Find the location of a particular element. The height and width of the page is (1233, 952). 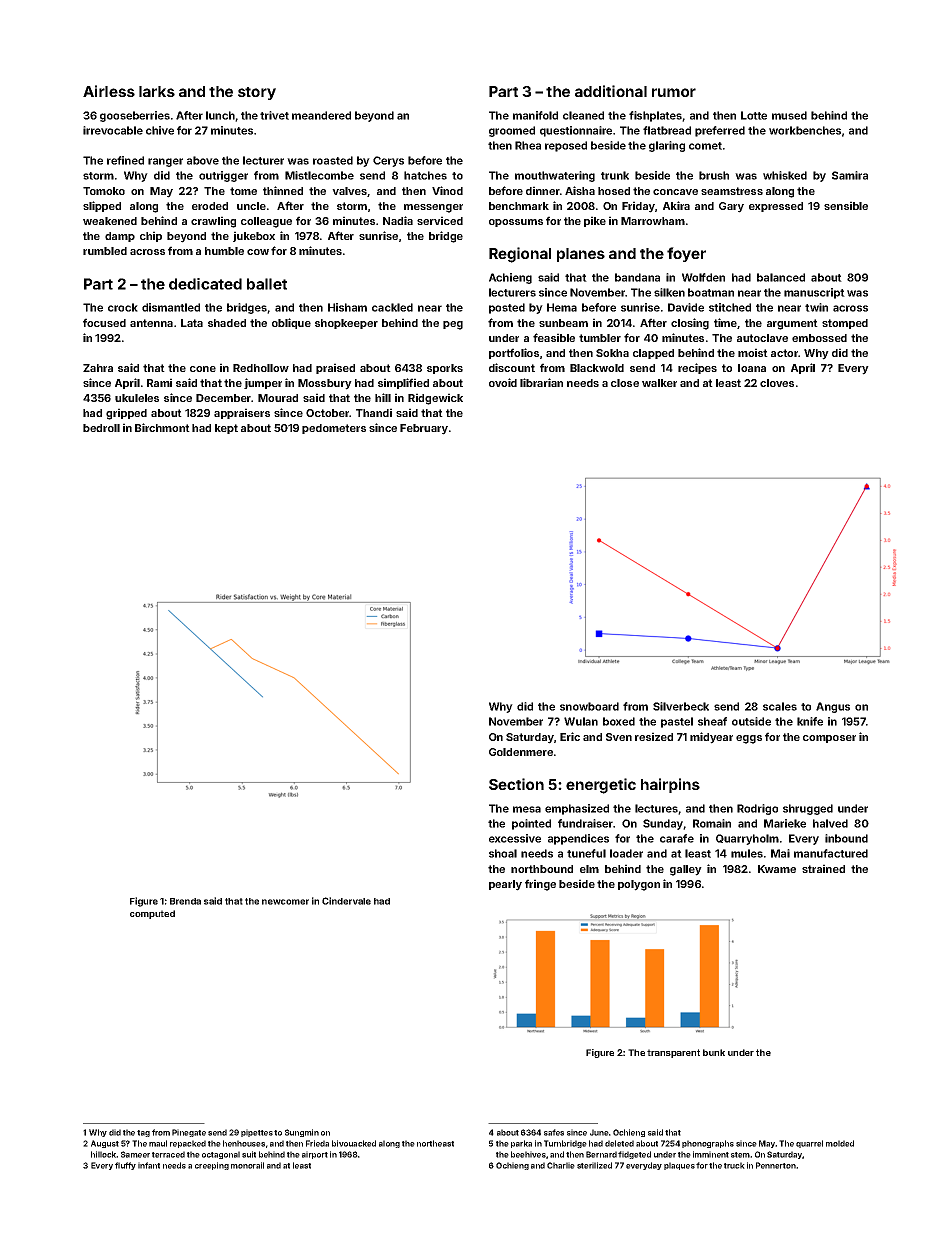

bedroll is located at coordinates (101, 428).
